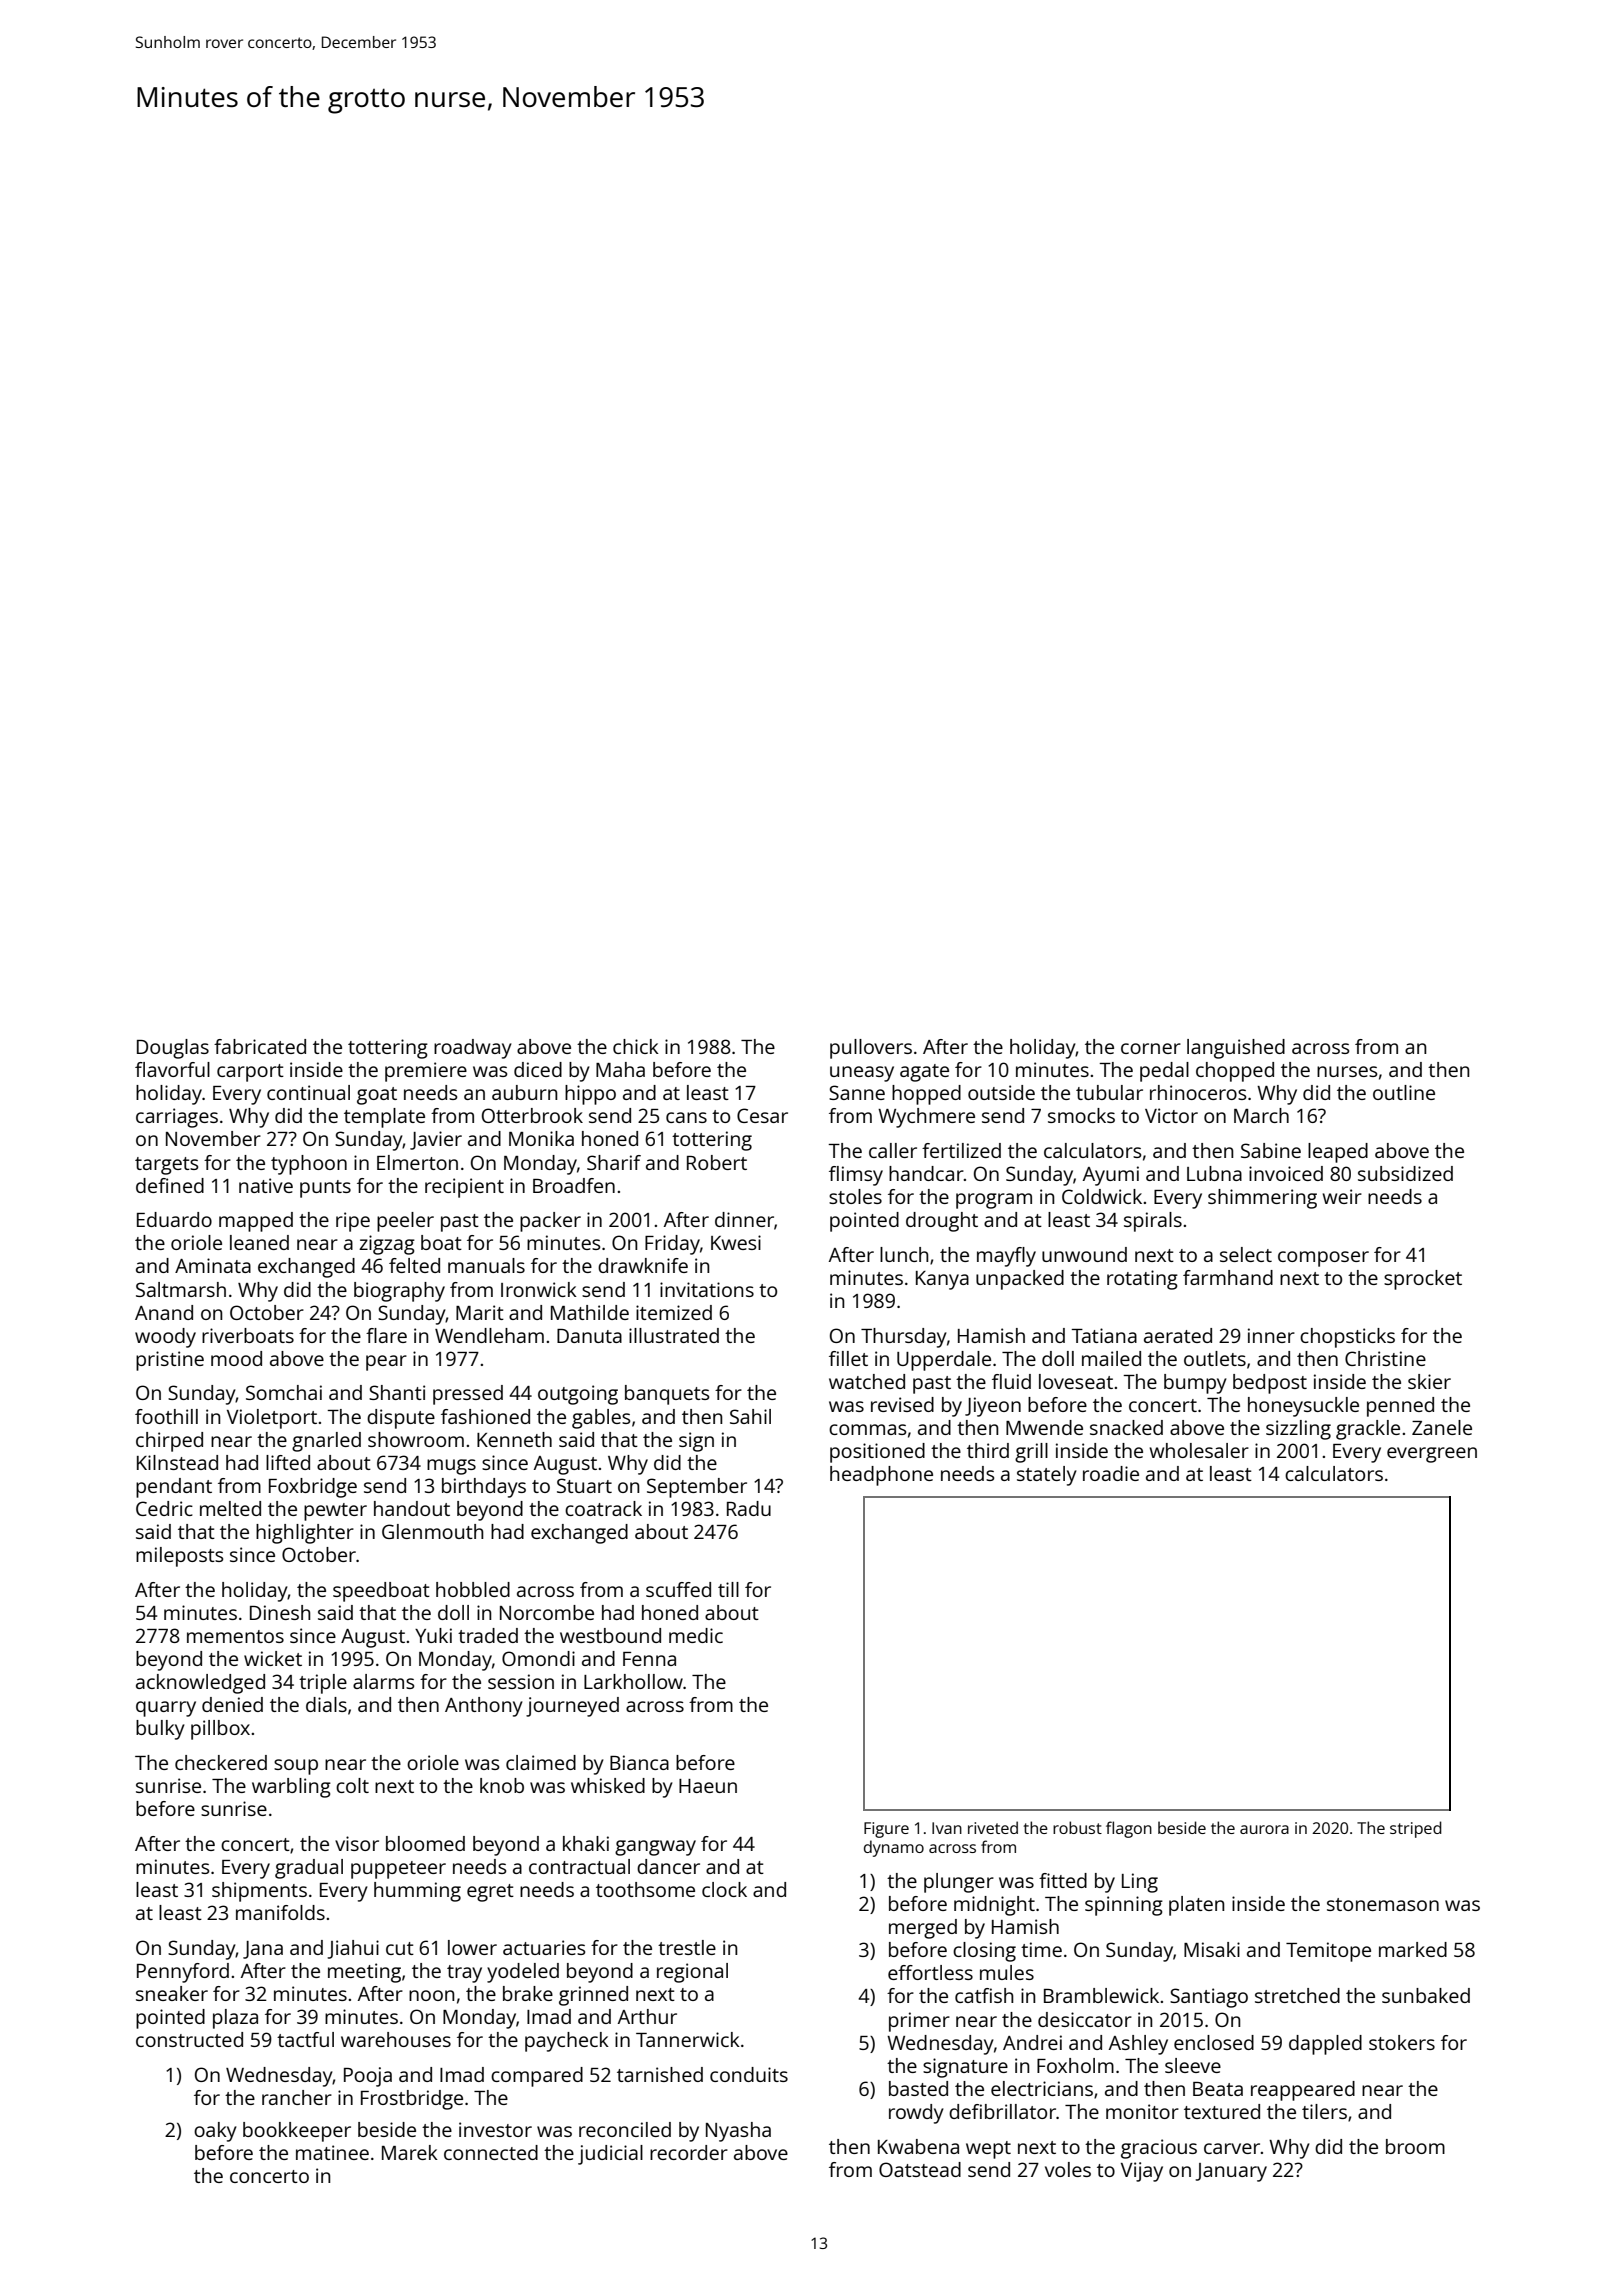  Describe the element at coordinates (1209, 1998) in the page. I see `Santiago` at that location.
